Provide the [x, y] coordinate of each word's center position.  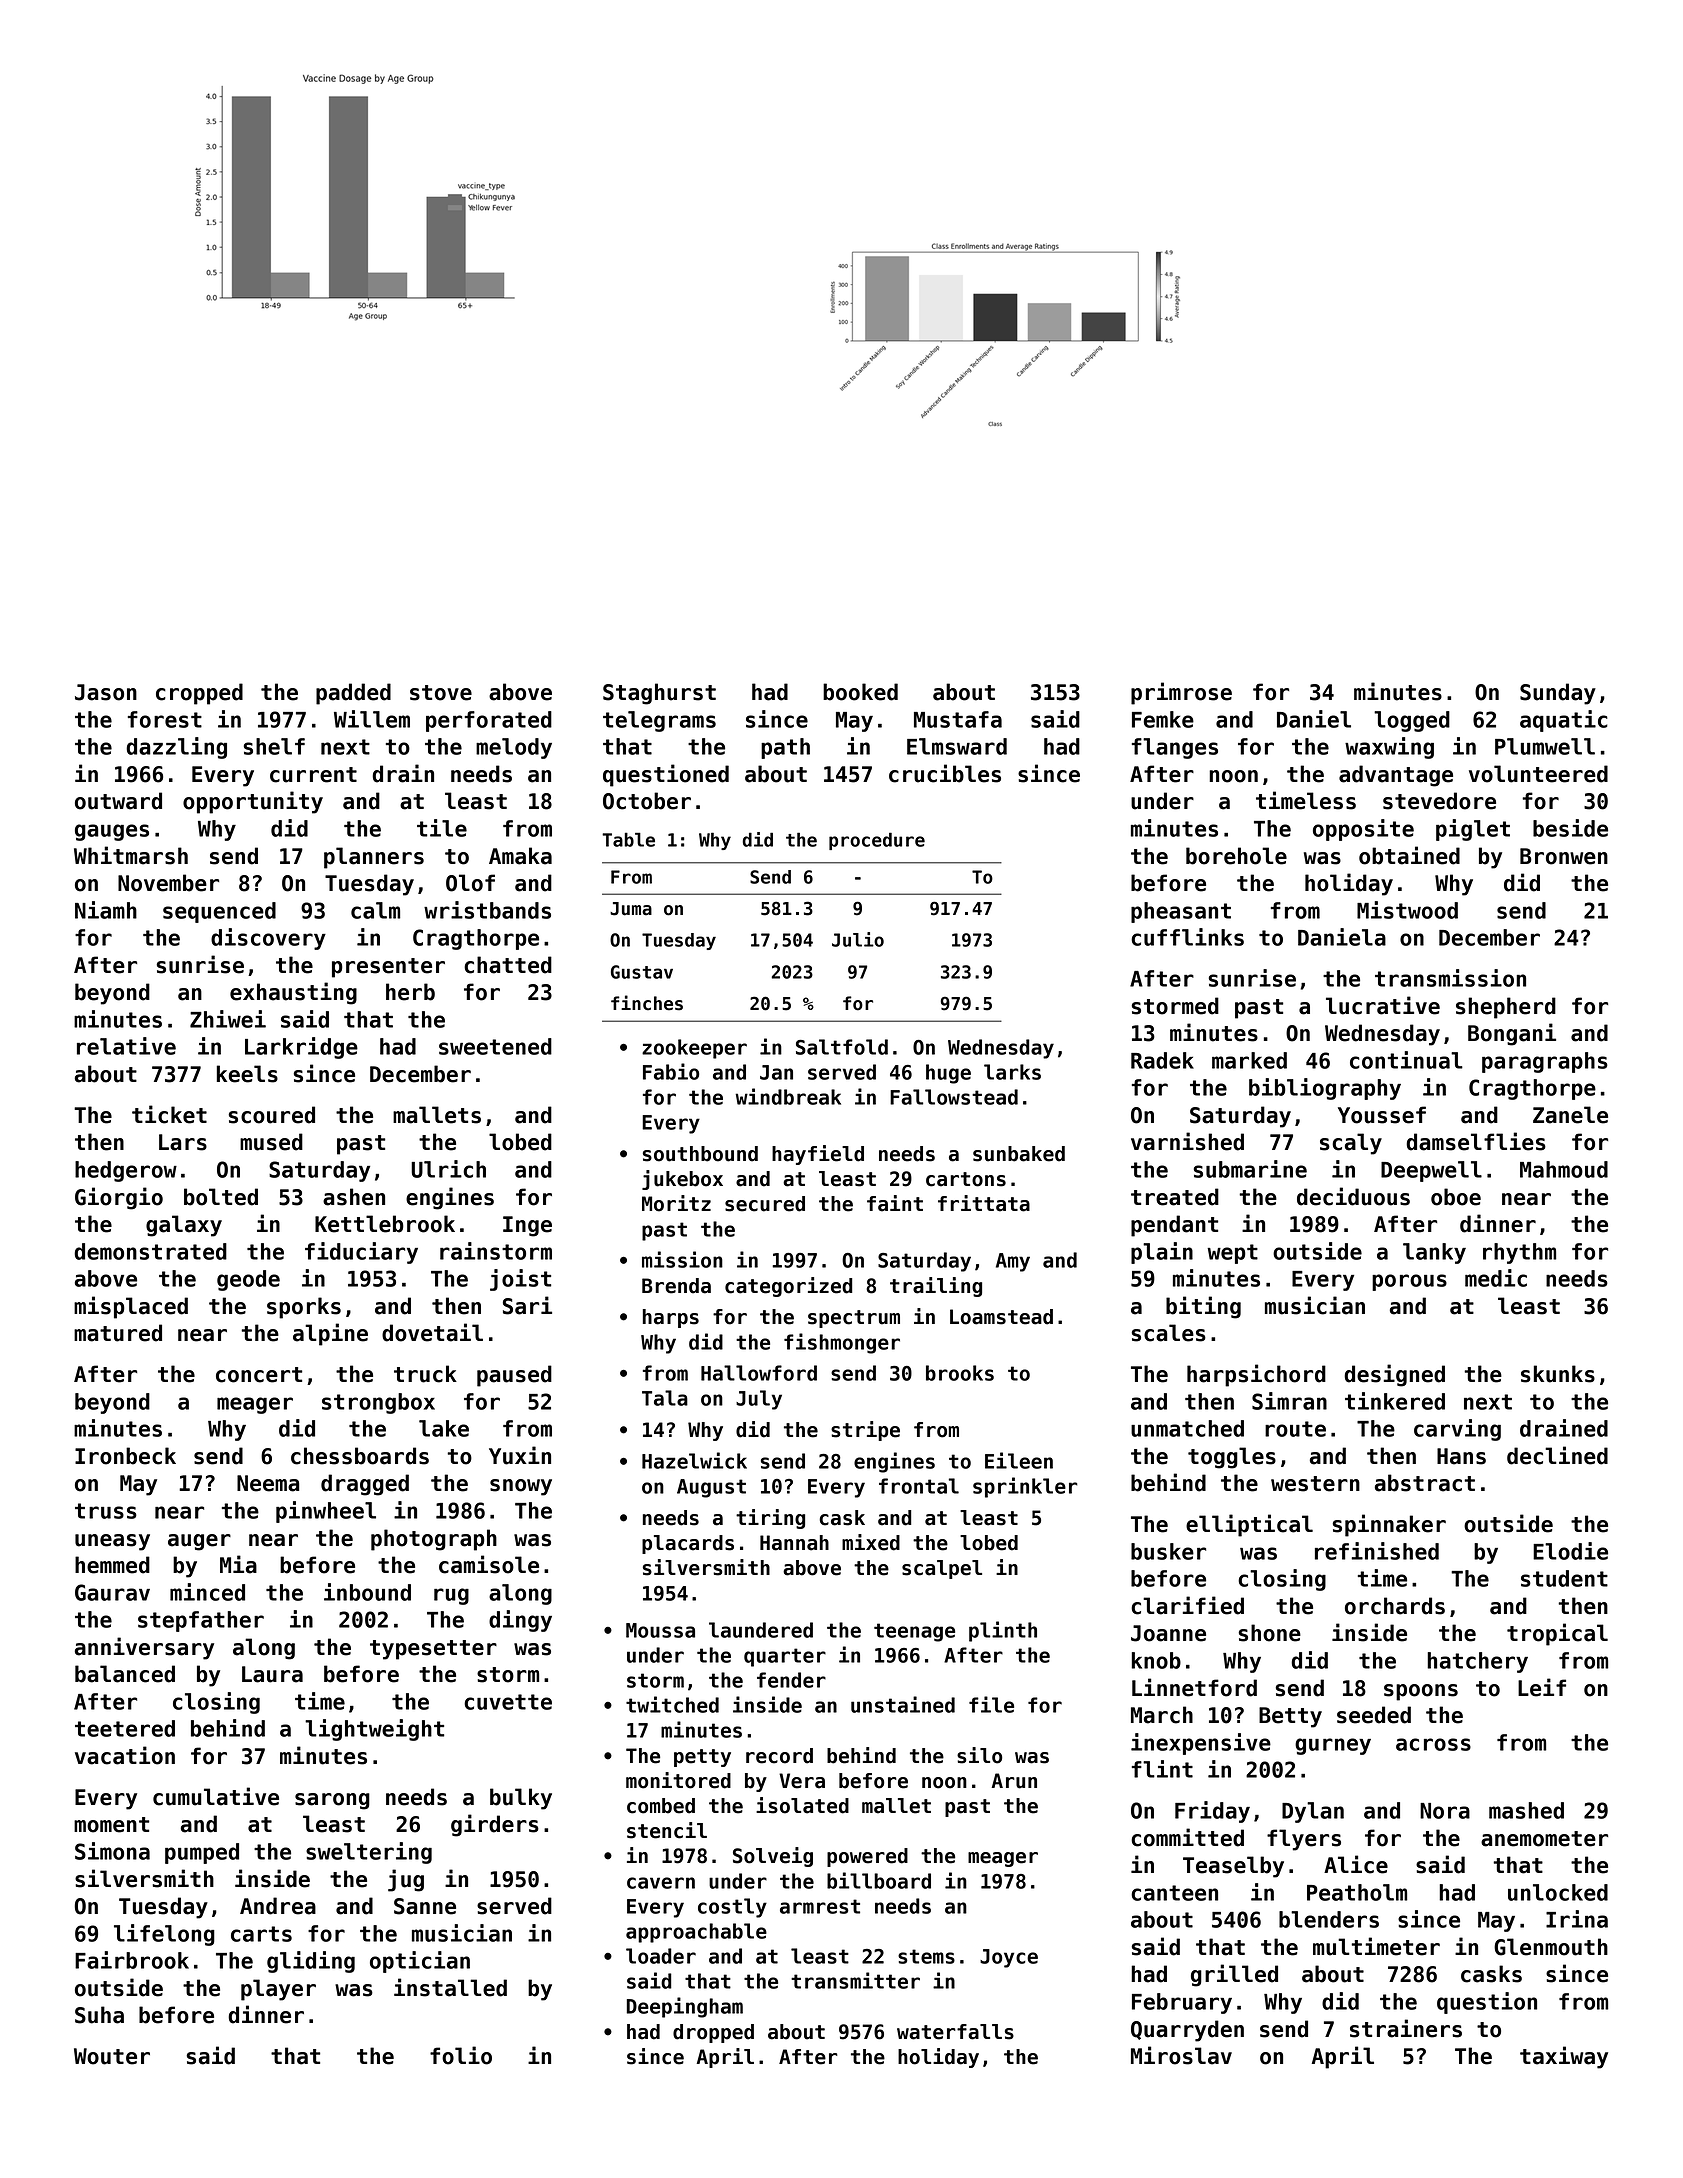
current [313, 775]
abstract [1425, 1483]
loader [661, 1956]
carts [261, 1934]
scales [1168, 1333]
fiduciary [361, 1253]
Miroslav [1181, 2055]
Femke [1163, 719]
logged [1412, 721]
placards [688, 1544]
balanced [125, 1674]
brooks [960, 1373]
